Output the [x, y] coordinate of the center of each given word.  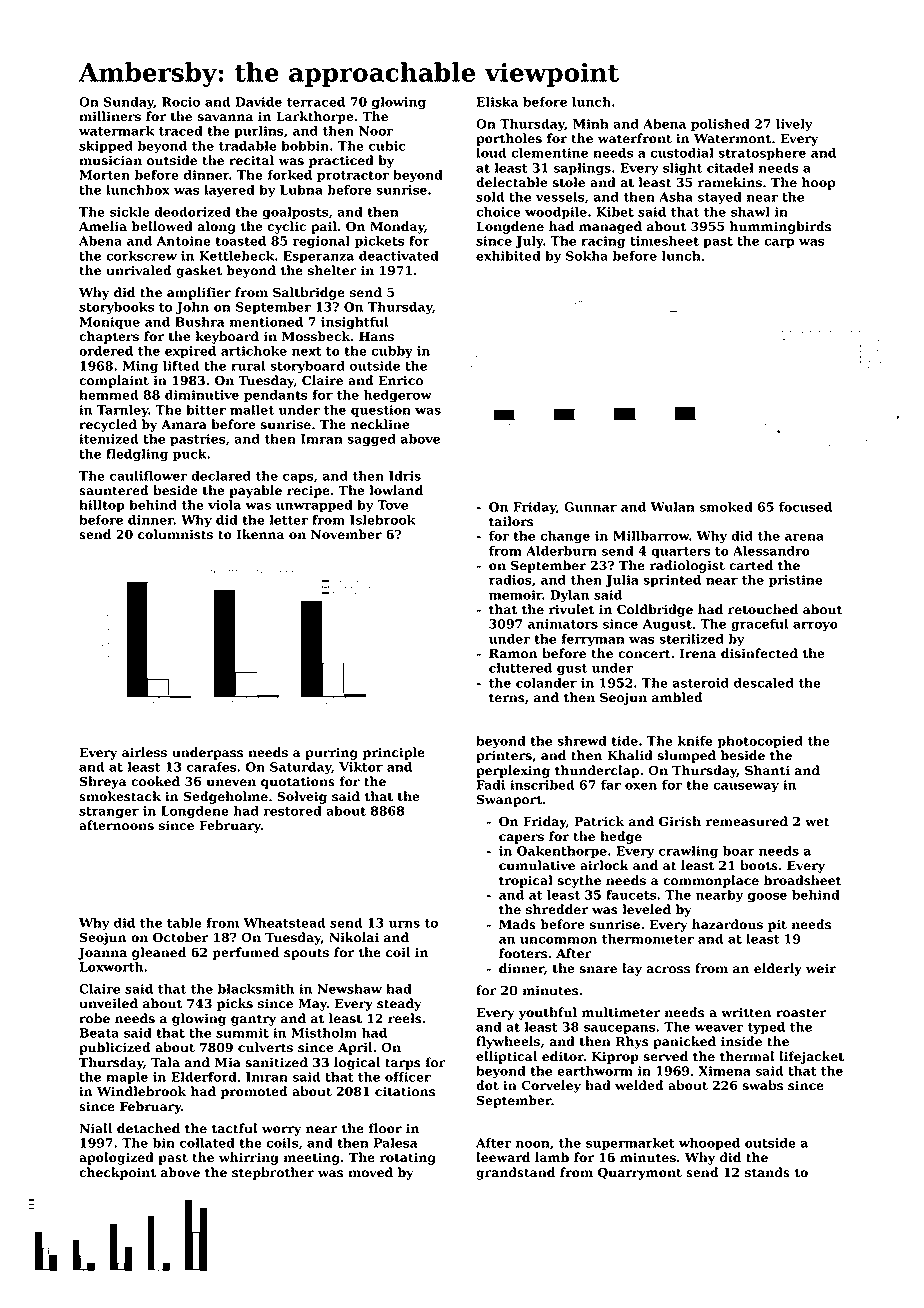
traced [181, 131]
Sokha [587, 256]
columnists [175, 534]
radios [510, 580]
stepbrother [273, 1173]
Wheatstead [284, 923]
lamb [552, 1157]
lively [794, 125]
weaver [719, 1028]
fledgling [137, 455]
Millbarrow [651, 536]
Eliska [497, 102]
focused [805, 507]
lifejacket [811, 1057]
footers [523, 953]
